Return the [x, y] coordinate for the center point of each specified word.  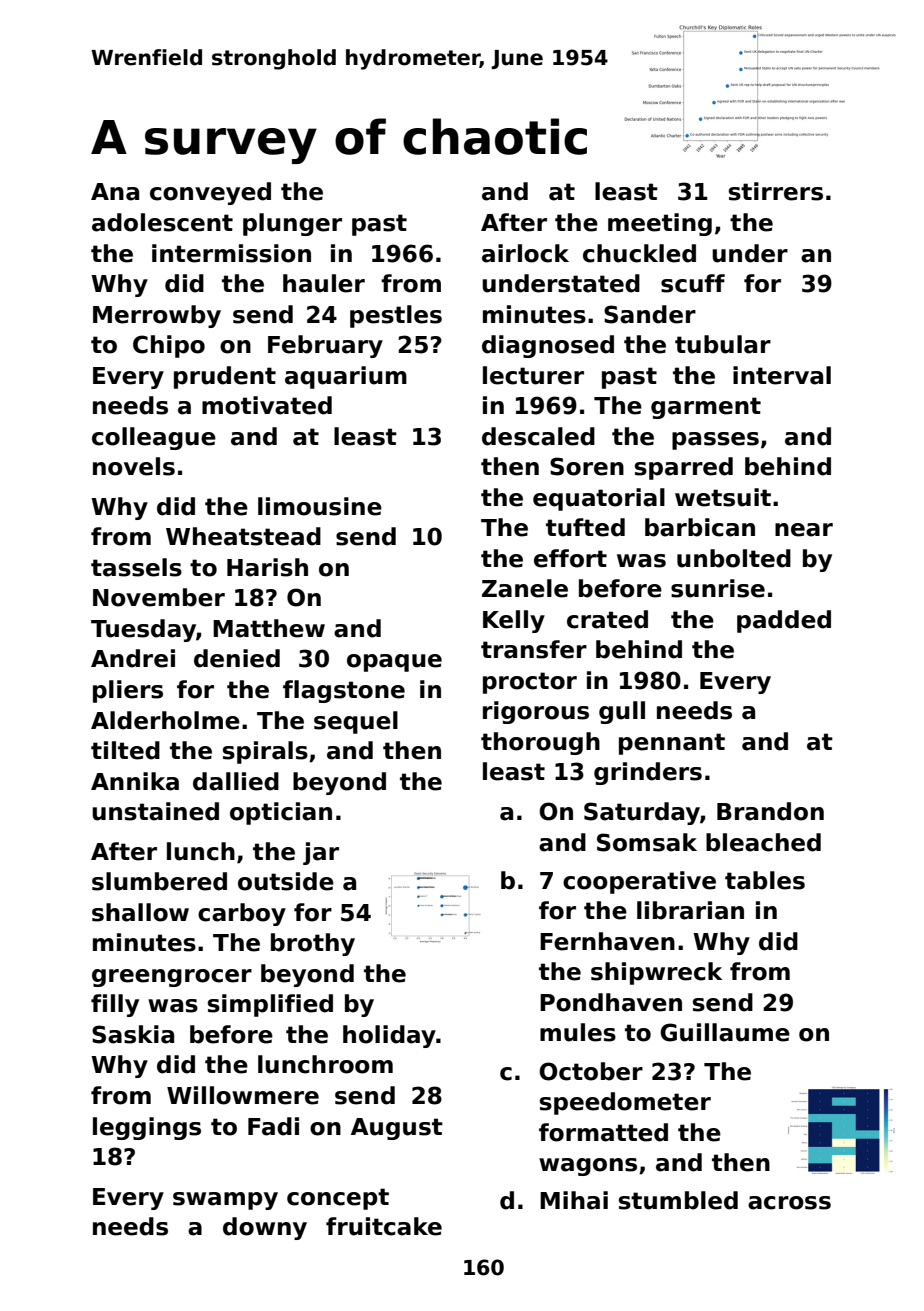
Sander [650, 314]
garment [706, 408]
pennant [672, 744]
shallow [140, 912]
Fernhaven [607, 941]
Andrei [133, 658]
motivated [267, 405]
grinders [648, 773]
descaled [538, 436]
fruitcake [384, 1226]
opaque [394, 663]
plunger [292, 224]
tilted [125, 750]
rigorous [536, 712]
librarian [690, 910]
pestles [396, 316]
